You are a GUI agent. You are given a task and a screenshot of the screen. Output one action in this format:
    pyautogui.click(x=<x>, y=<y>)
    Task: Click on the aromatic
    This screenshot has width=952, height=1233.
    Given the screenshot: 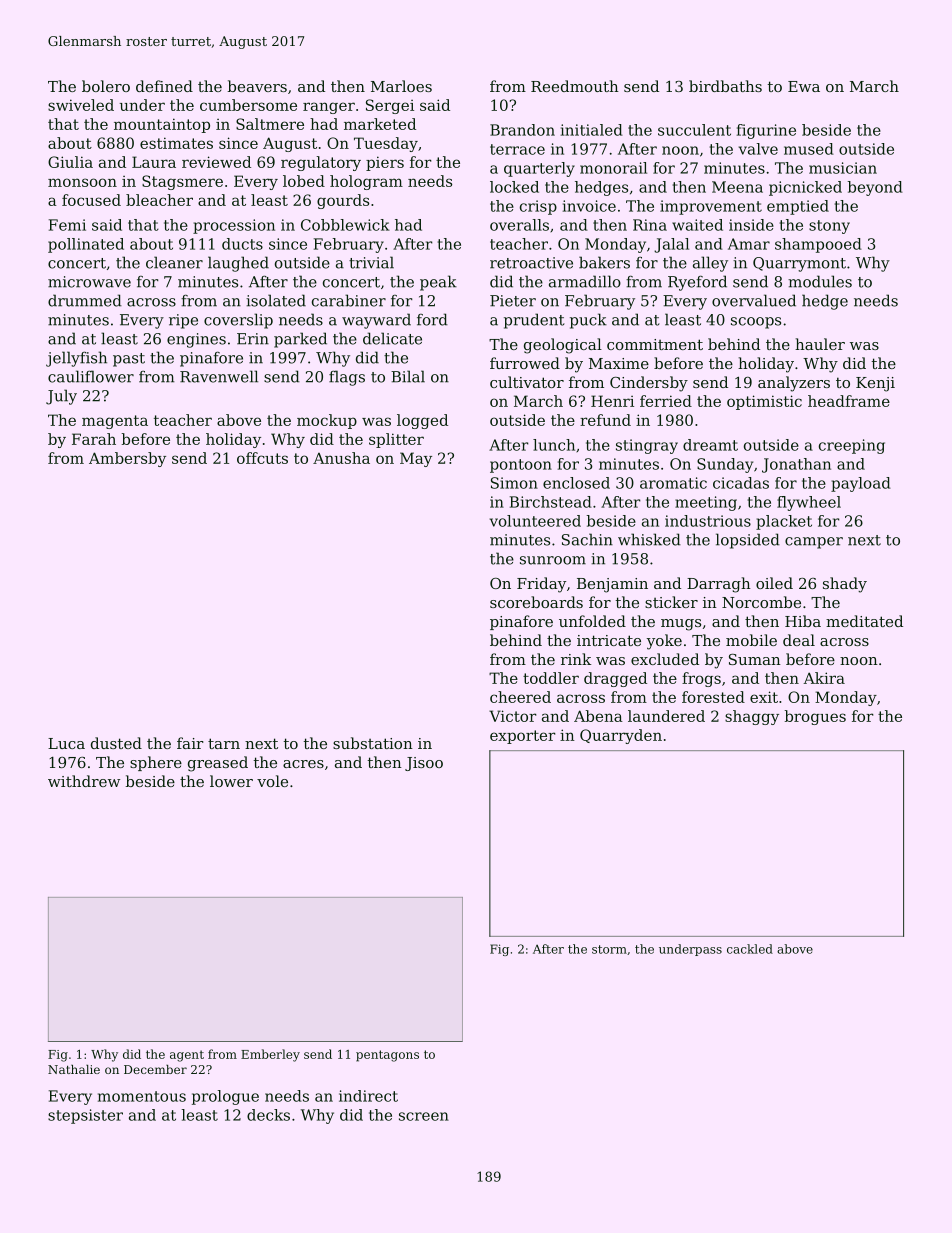 What is the action you would take?
    pyautogui.click(x=673, y=483)
